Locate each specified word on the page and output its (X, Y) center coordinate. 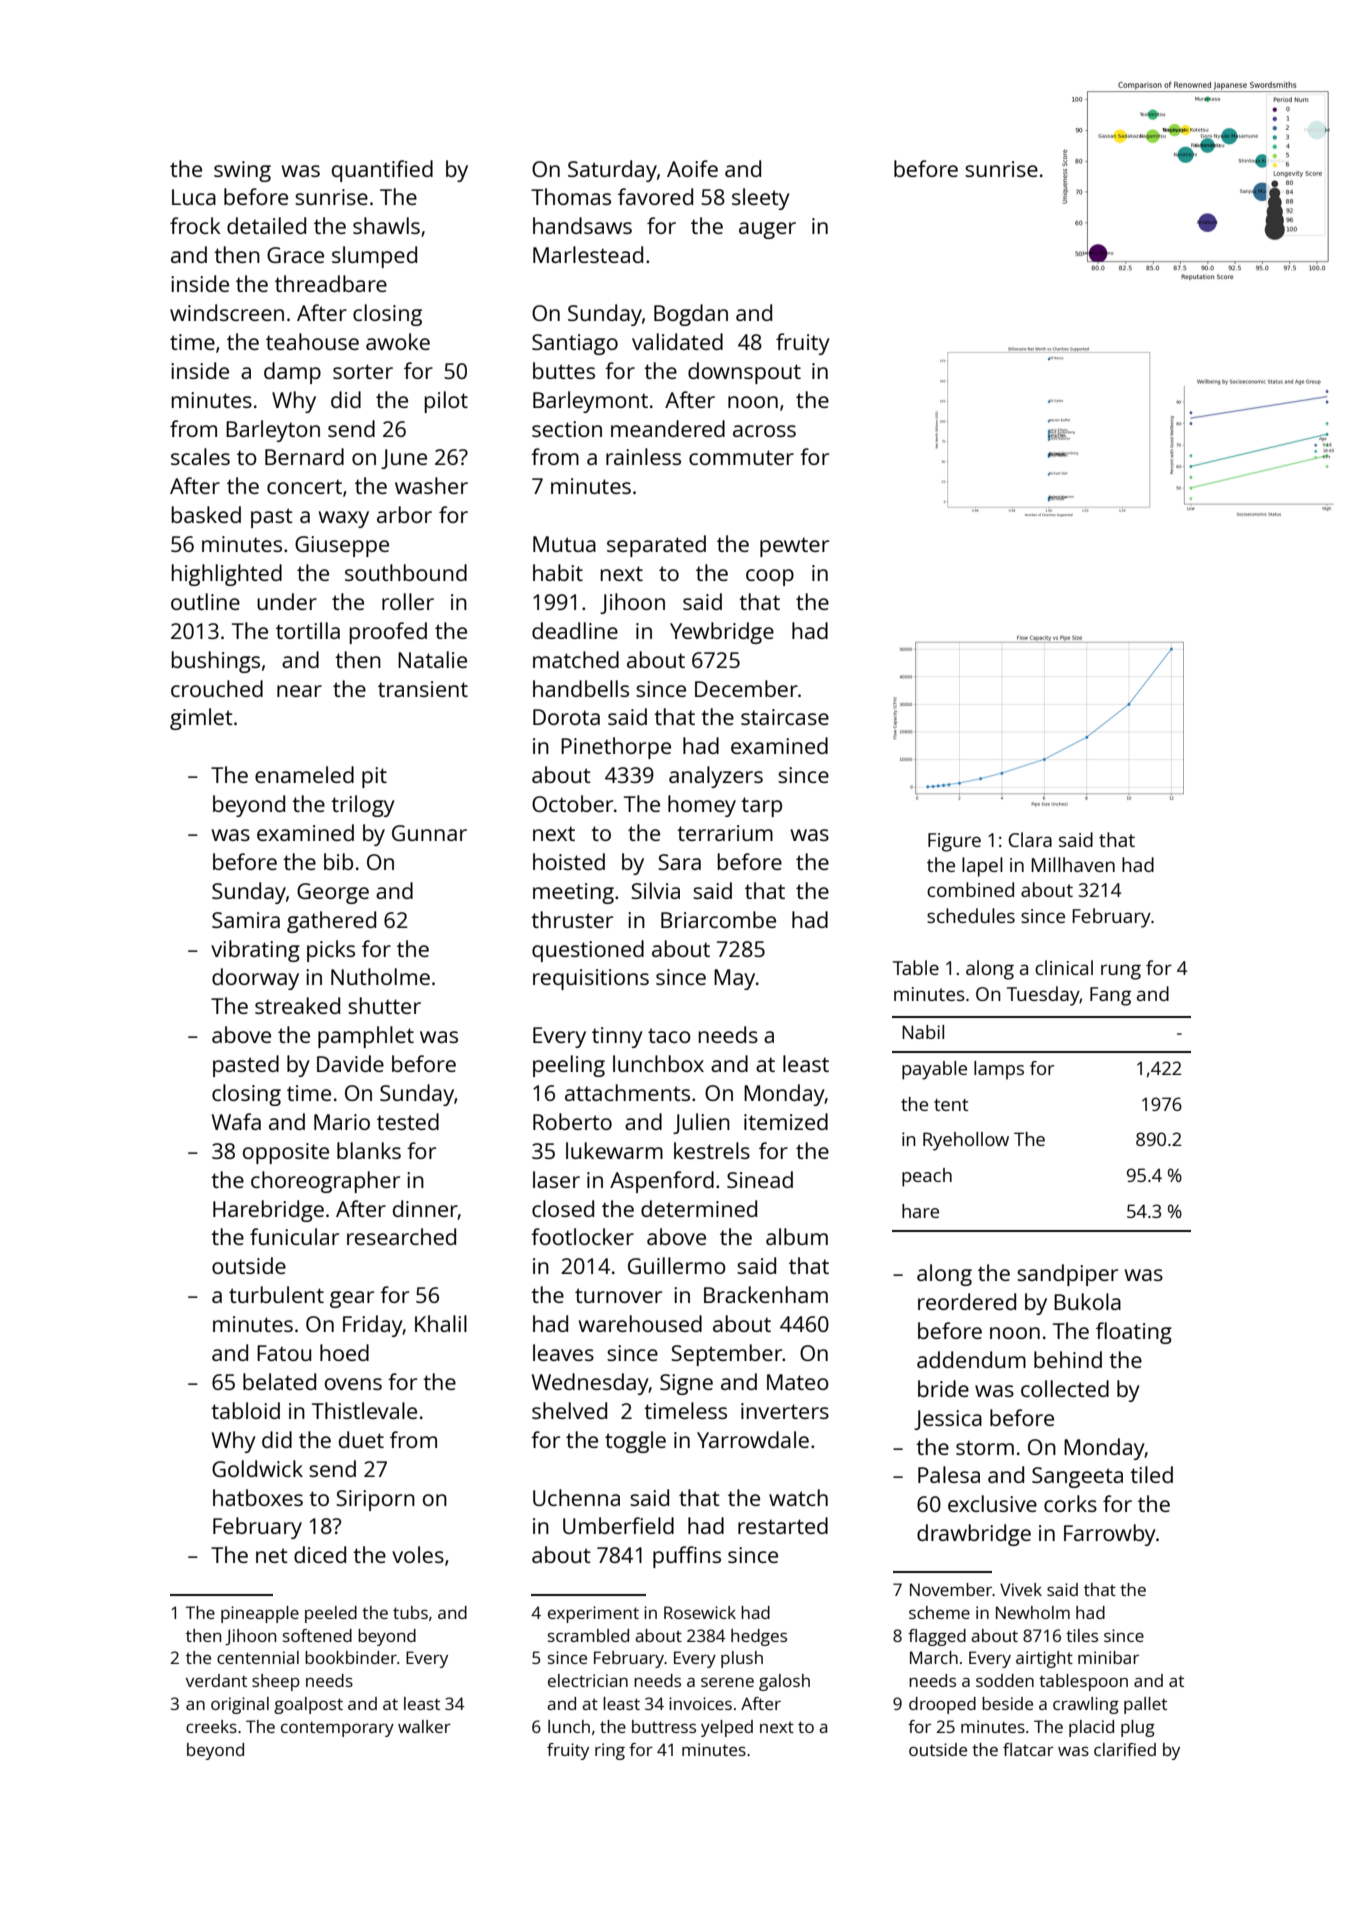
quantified (382, 171)
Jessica (948, 1420)
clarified (1125, 1749)
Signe (686, 1384)
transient (423, 689)
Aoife (692, 168)
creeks (211, 1726)
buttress (664, 1726)
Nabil (923, 1032)
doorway (255, 979)
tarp (761, 807)
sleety (761, 199)
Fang (1110, 996)
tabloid (245, 1410)
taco (669, 1035)
